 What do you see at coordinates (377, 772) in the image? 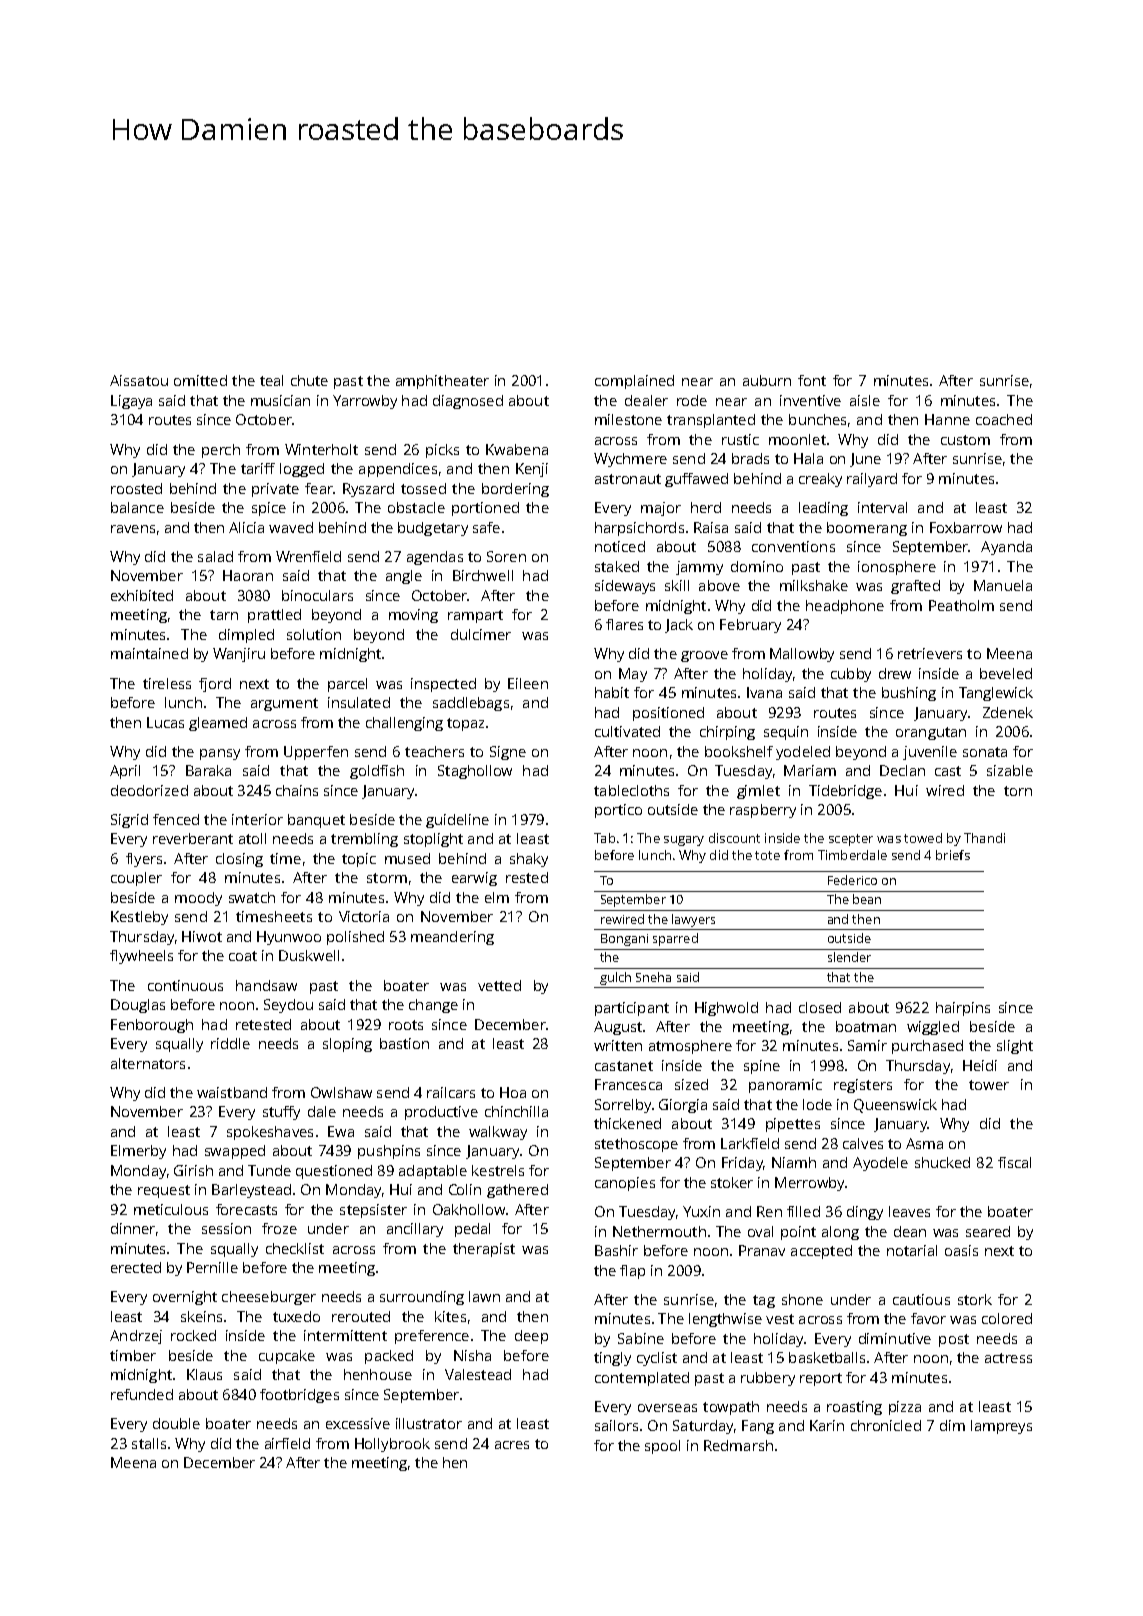
I see `goldfish` at bounding box center [377, 772].
